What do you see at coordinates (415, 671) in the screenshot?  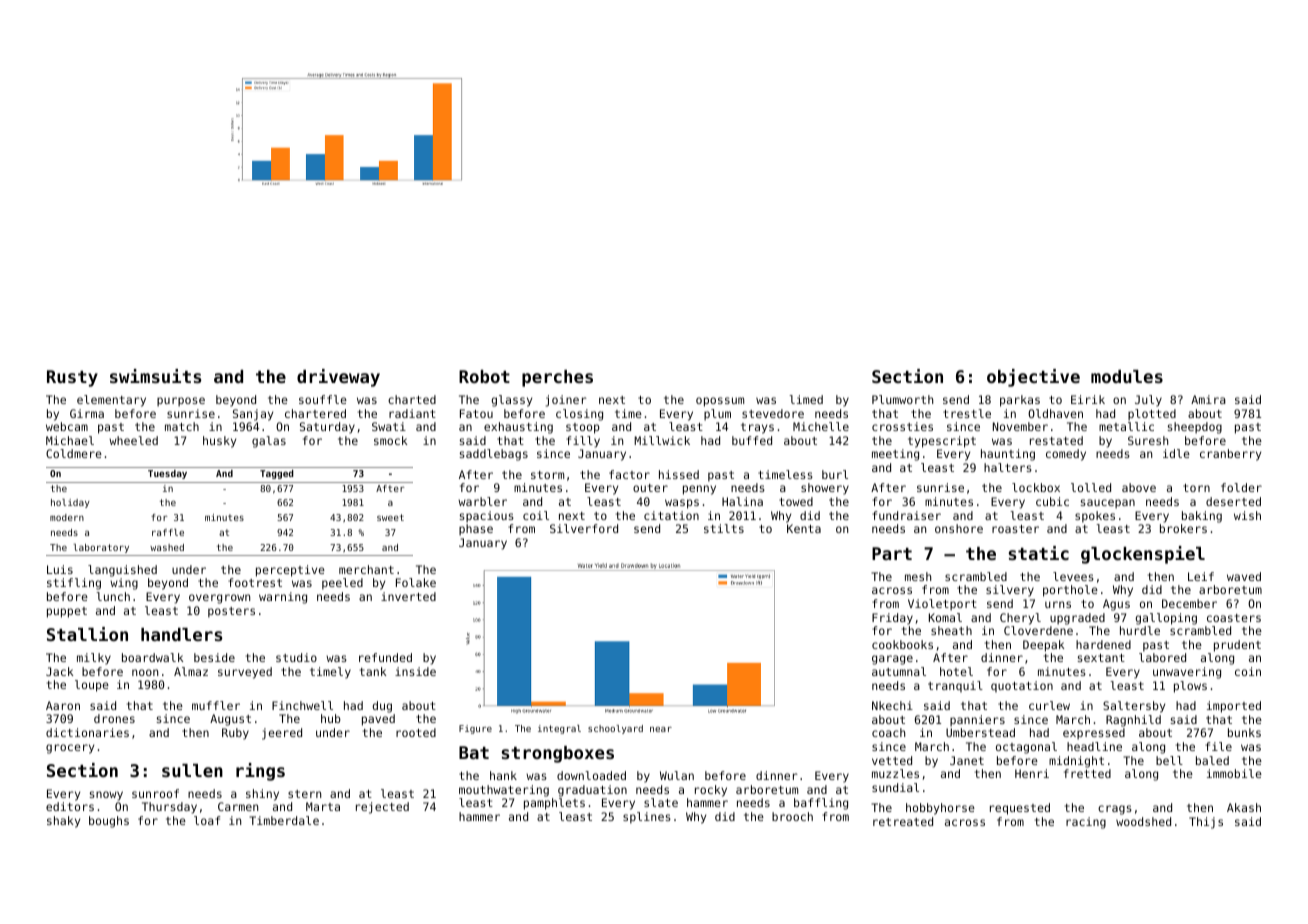 I see `inside` at bounding box center [415, 671].
